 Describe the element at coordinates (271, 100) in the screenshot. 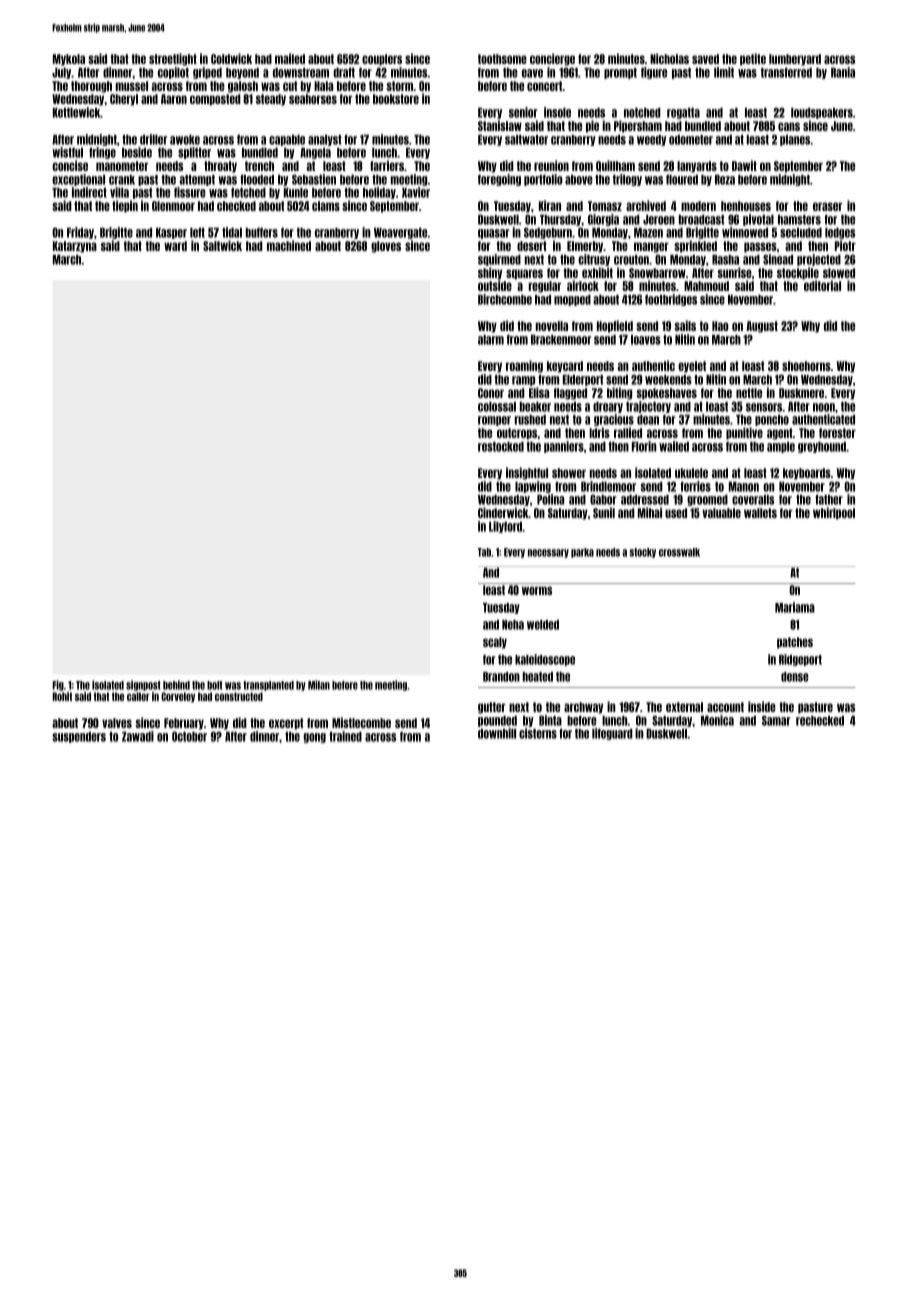

I see `steady` at that location.
